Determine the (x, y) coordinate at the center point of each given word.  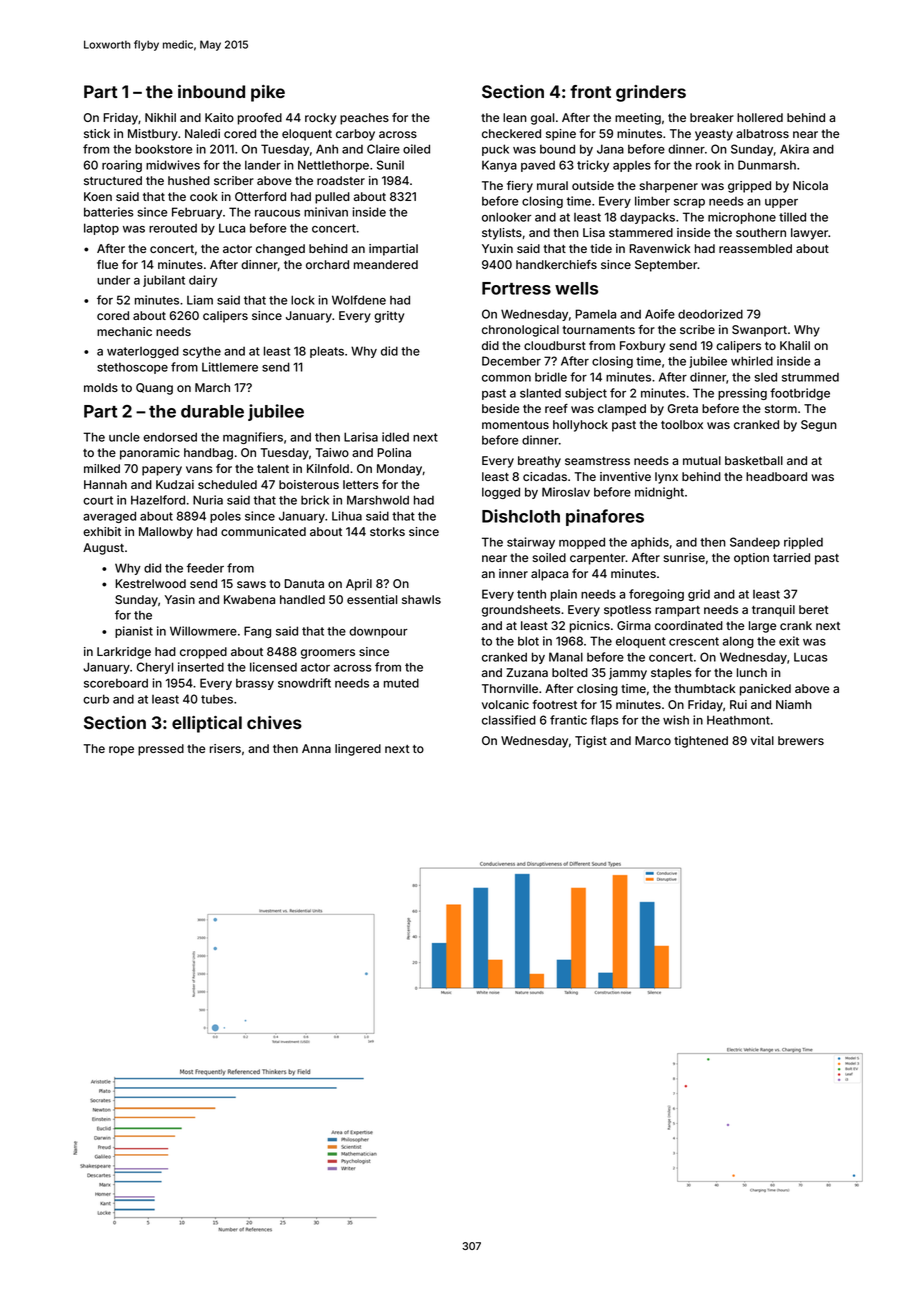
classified (509, 720)
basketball (754, 460)
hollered (760, 117)
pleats (327, 352)
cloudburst (555, 345)
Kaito (219, 117)
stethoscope (132, 368)
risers (225, 748)
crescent (694, 641)
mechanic (124, 331)
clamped (622, 410)
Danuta (304, 583)
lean (515, 117)
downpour (378, 632)
